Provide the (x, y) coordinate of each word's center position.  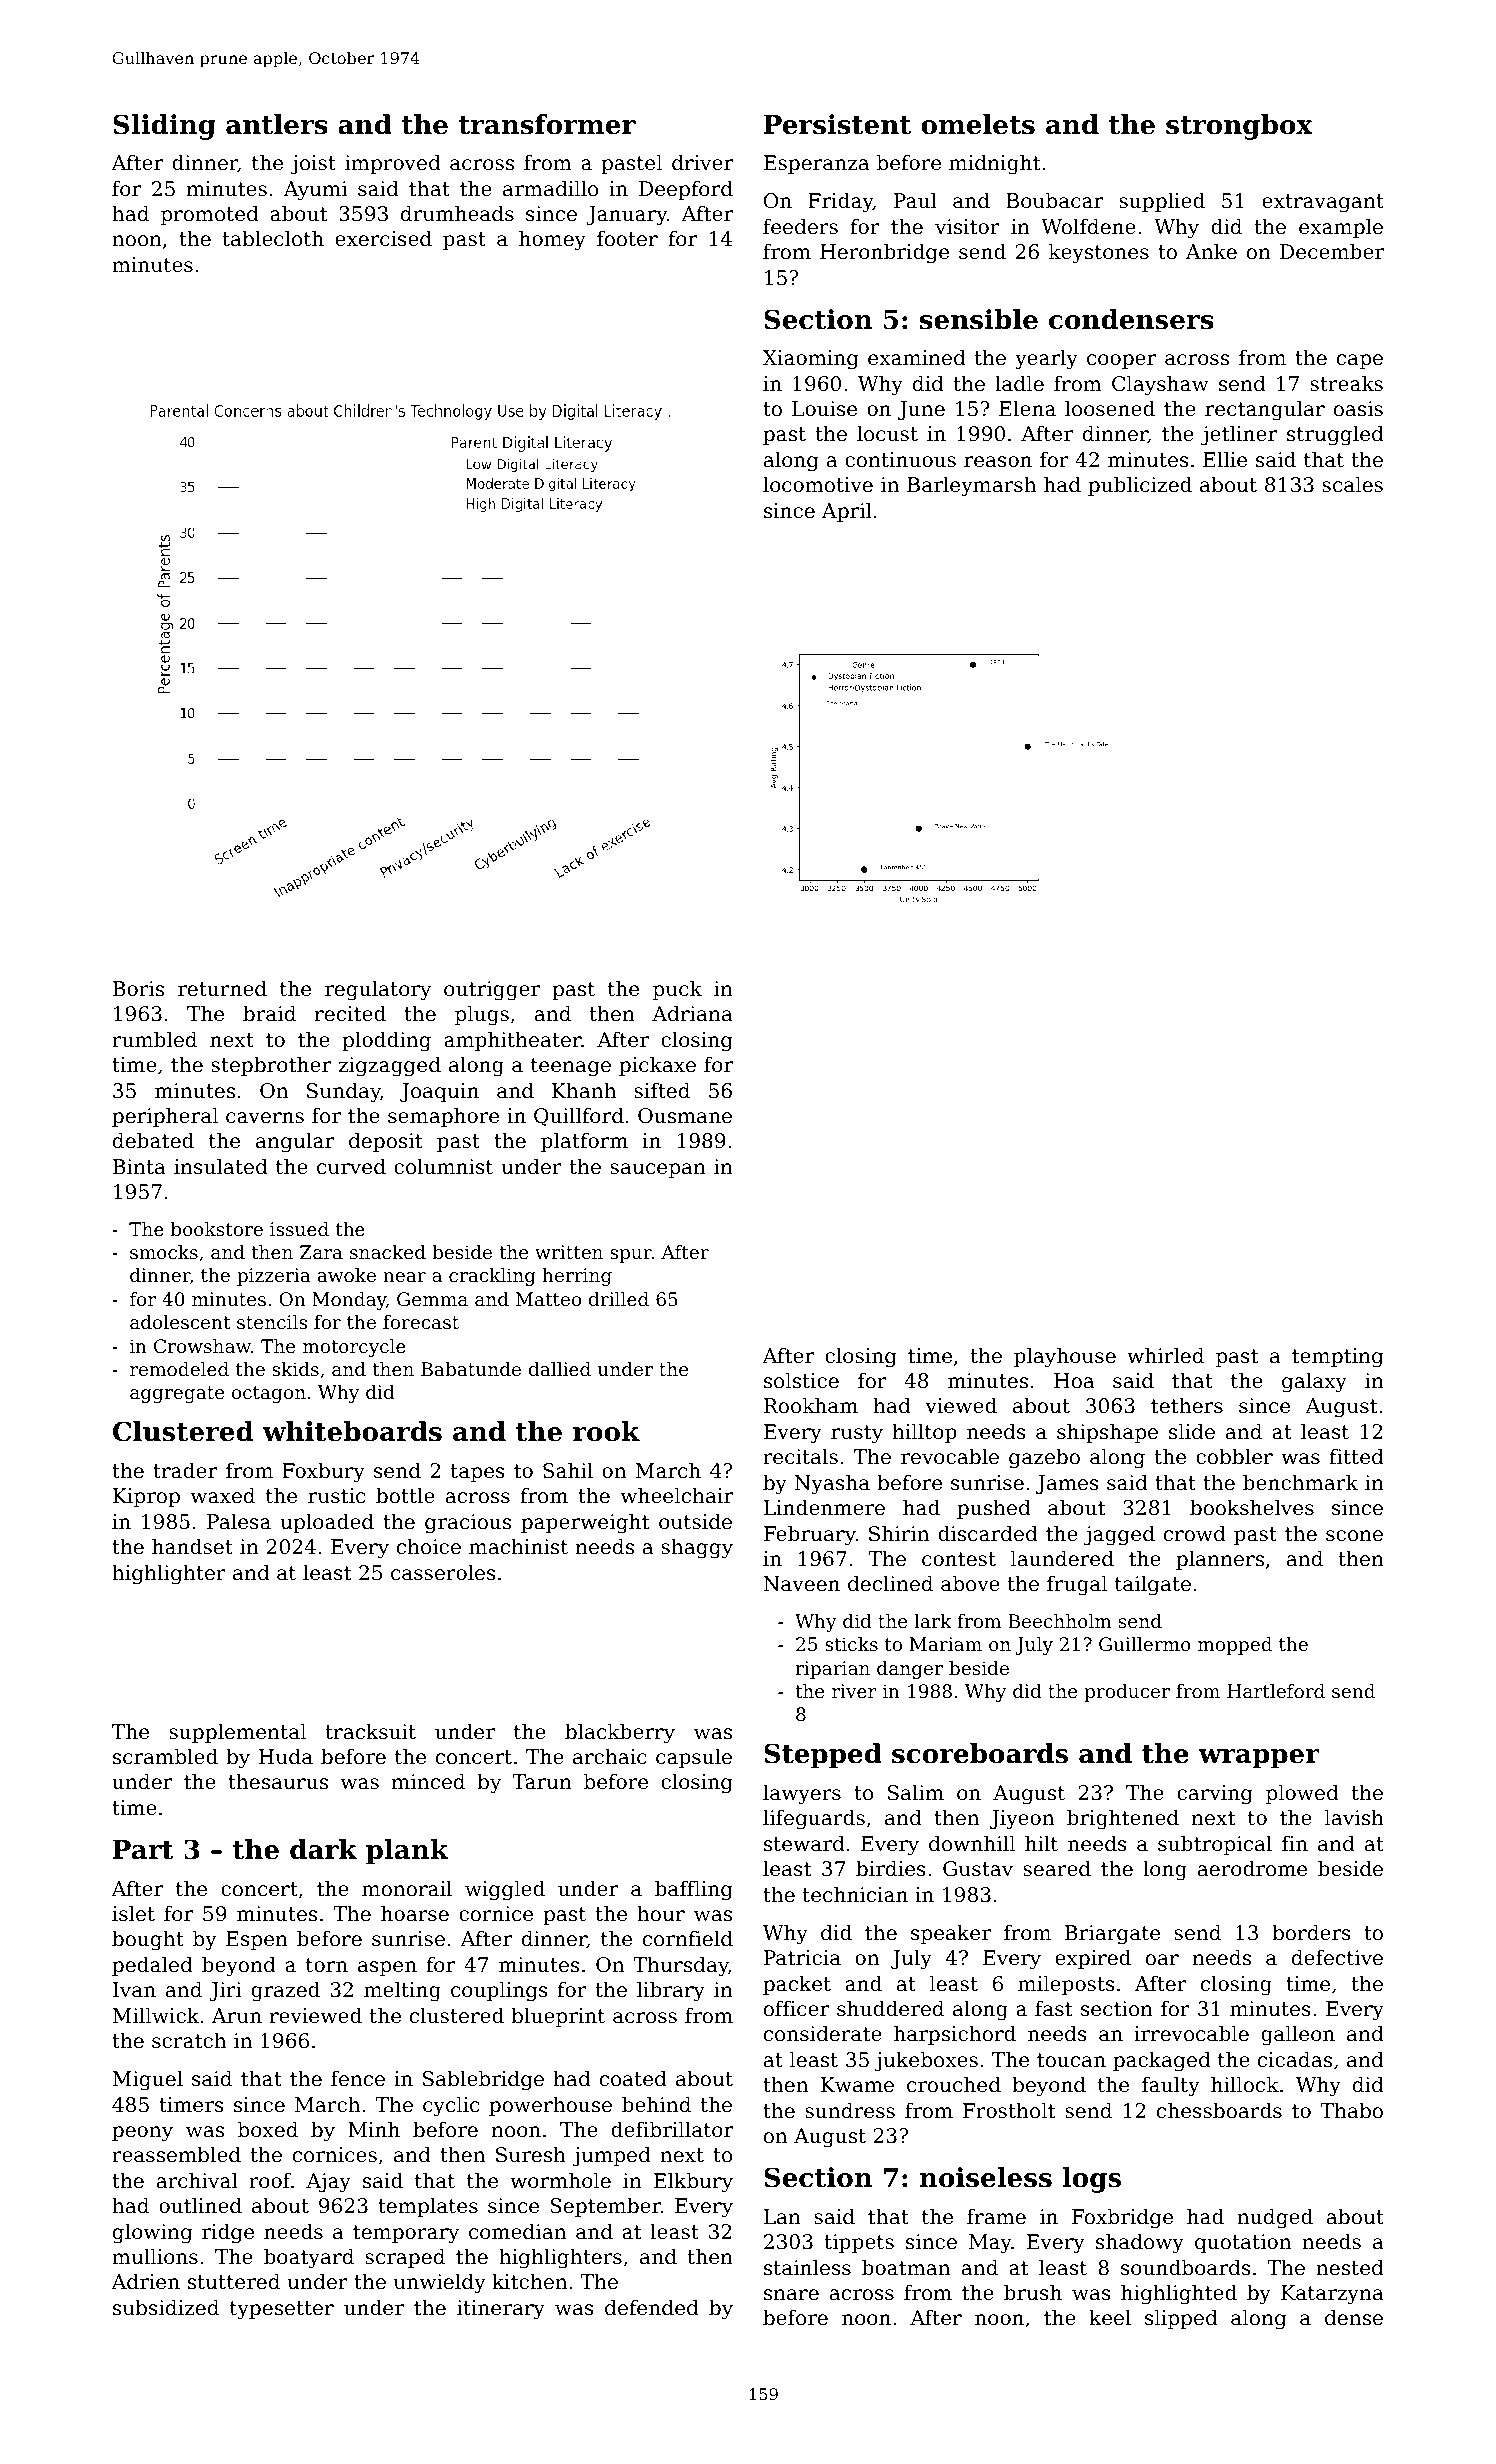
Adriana (692, 1013)
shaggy (697, 1548)
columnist (443, 1166)
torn (327, 1965)
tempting (1337, 1358)
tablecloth (273, 238)
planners (1220, 1560)
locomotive (818, 484)
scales (1352, 484)
